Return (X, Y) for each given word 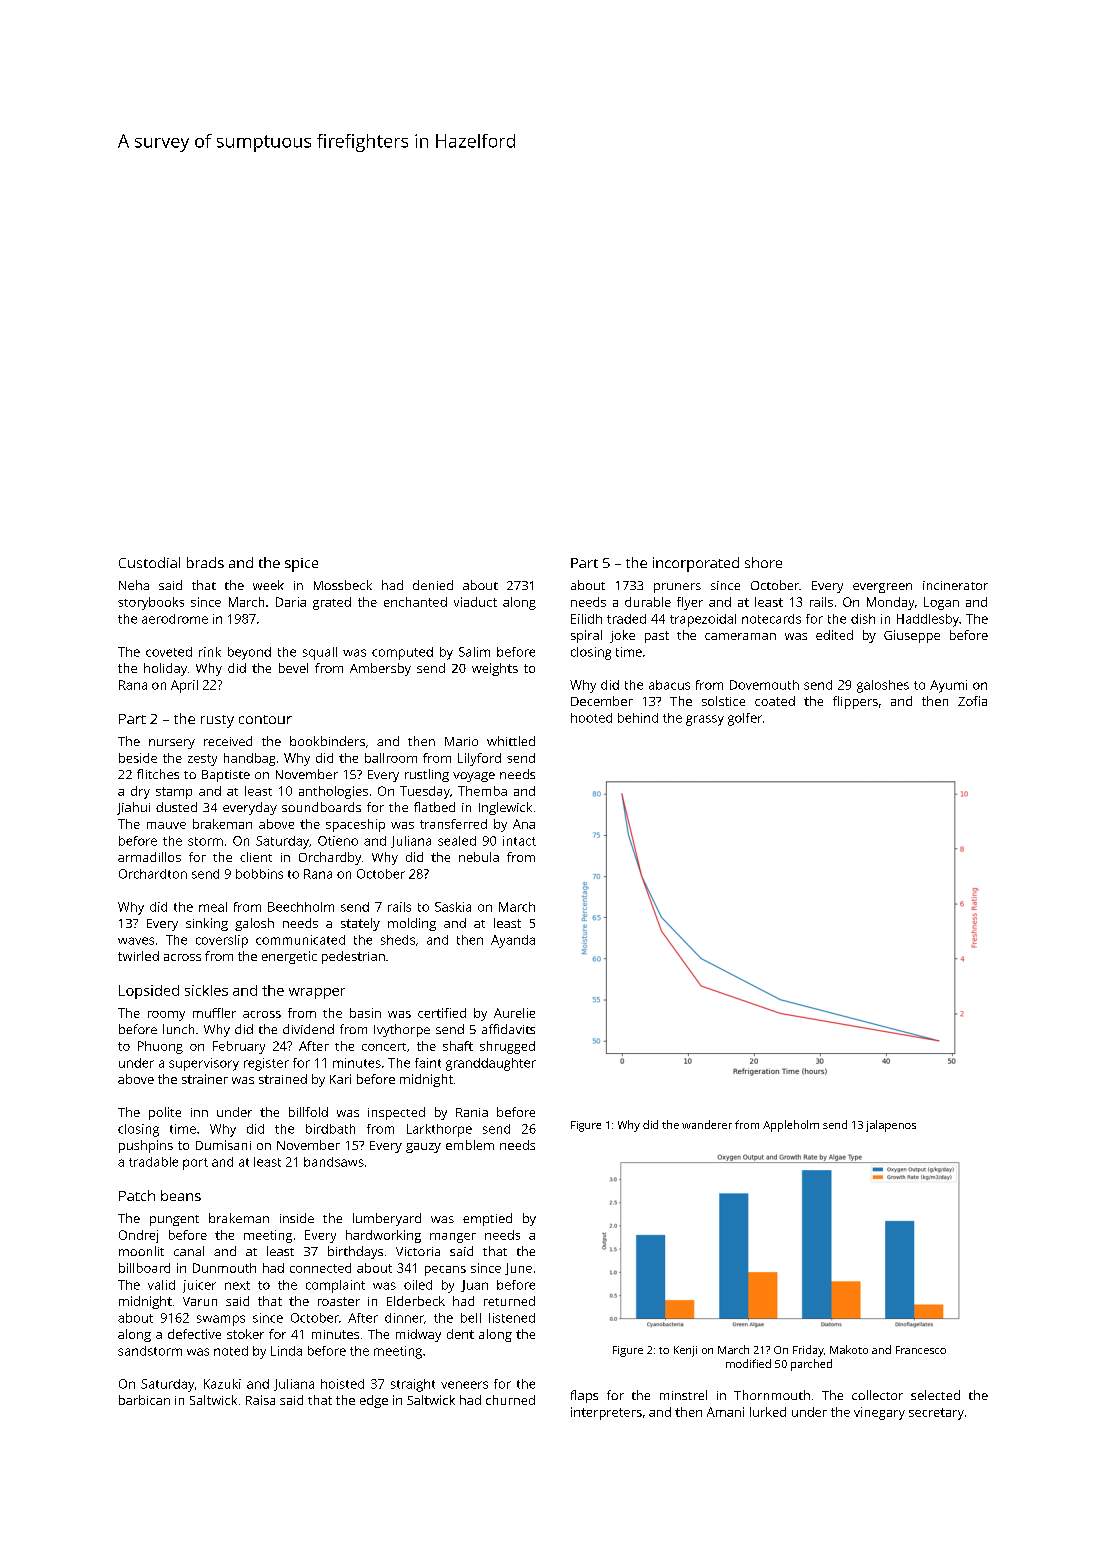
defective (194, 1334)
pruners (677, 588)
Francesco (921, 1350)
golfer (745, 719)
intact (519, 841)
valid (161, 1285)
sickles (206, 990)
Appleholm (791, 1126)
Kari (340, 1079)
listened (512, 1318)
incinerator (955, 585)
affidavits (508, 1029)
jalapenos (891, 1126)
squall (320, 653)
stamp (174, 793)
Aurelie (514, 1013)
